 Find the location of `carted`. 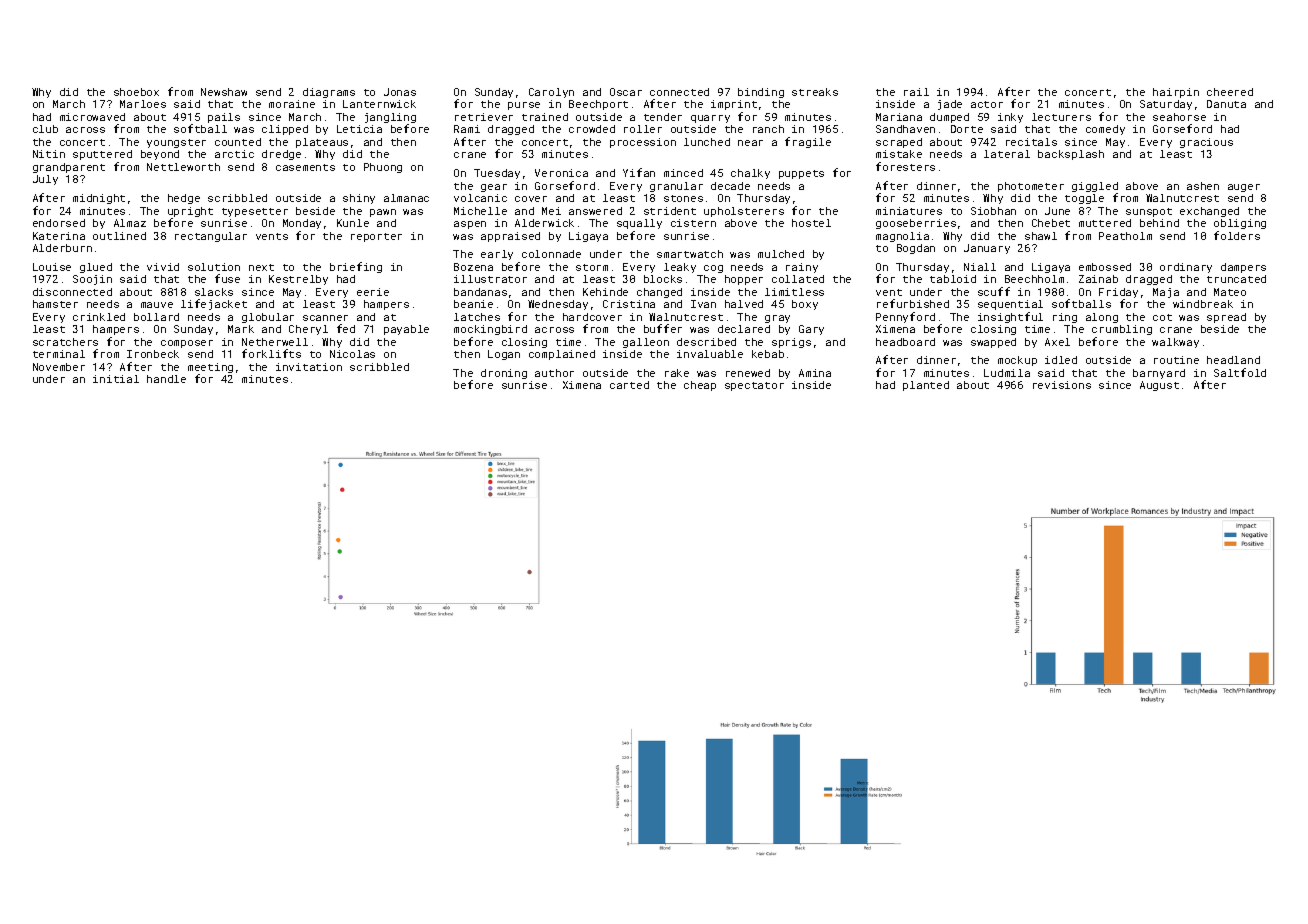

carted is located at coordinates (629, 385).
